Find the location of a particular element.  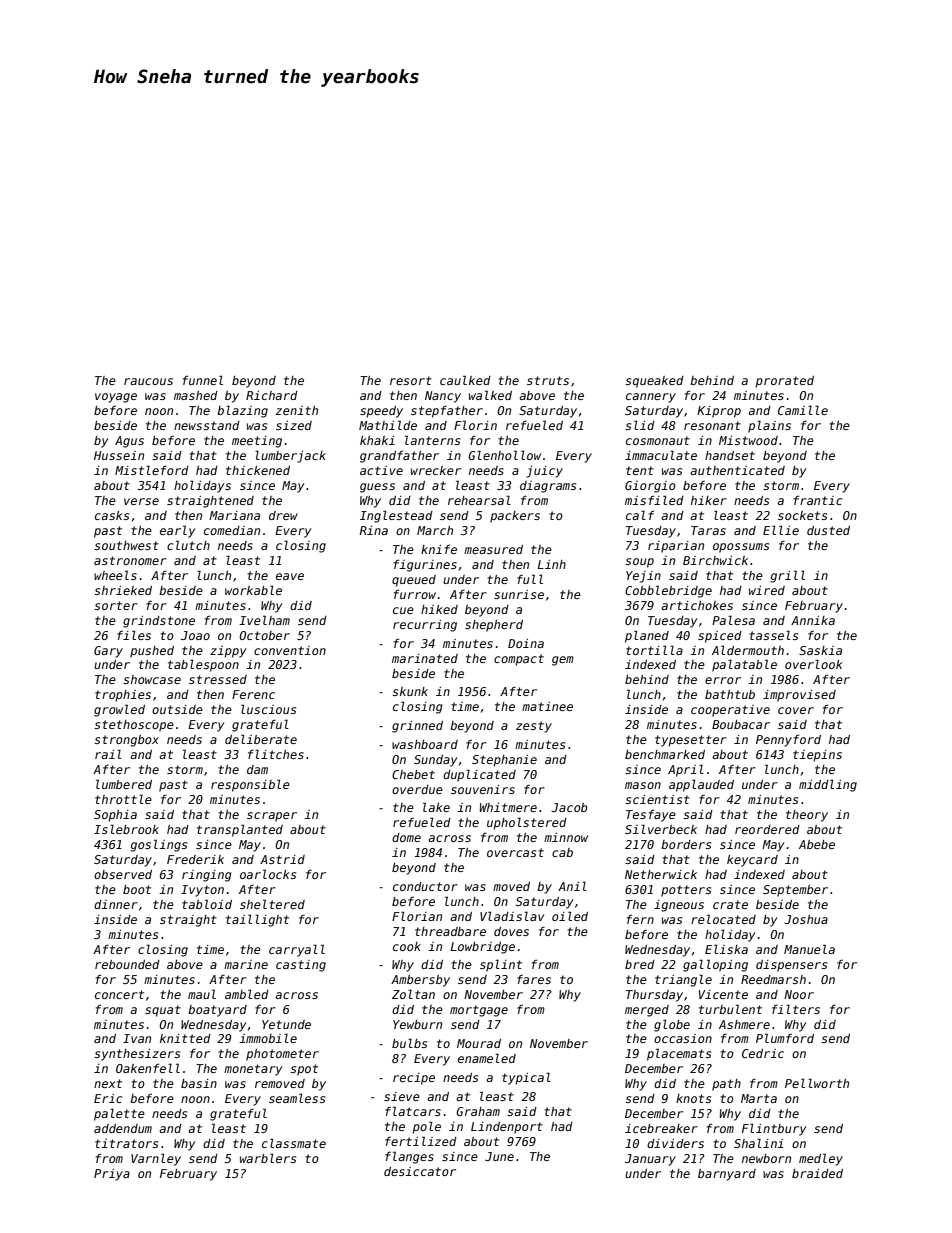

Lindenport is located at coordinates (507, 1128).
